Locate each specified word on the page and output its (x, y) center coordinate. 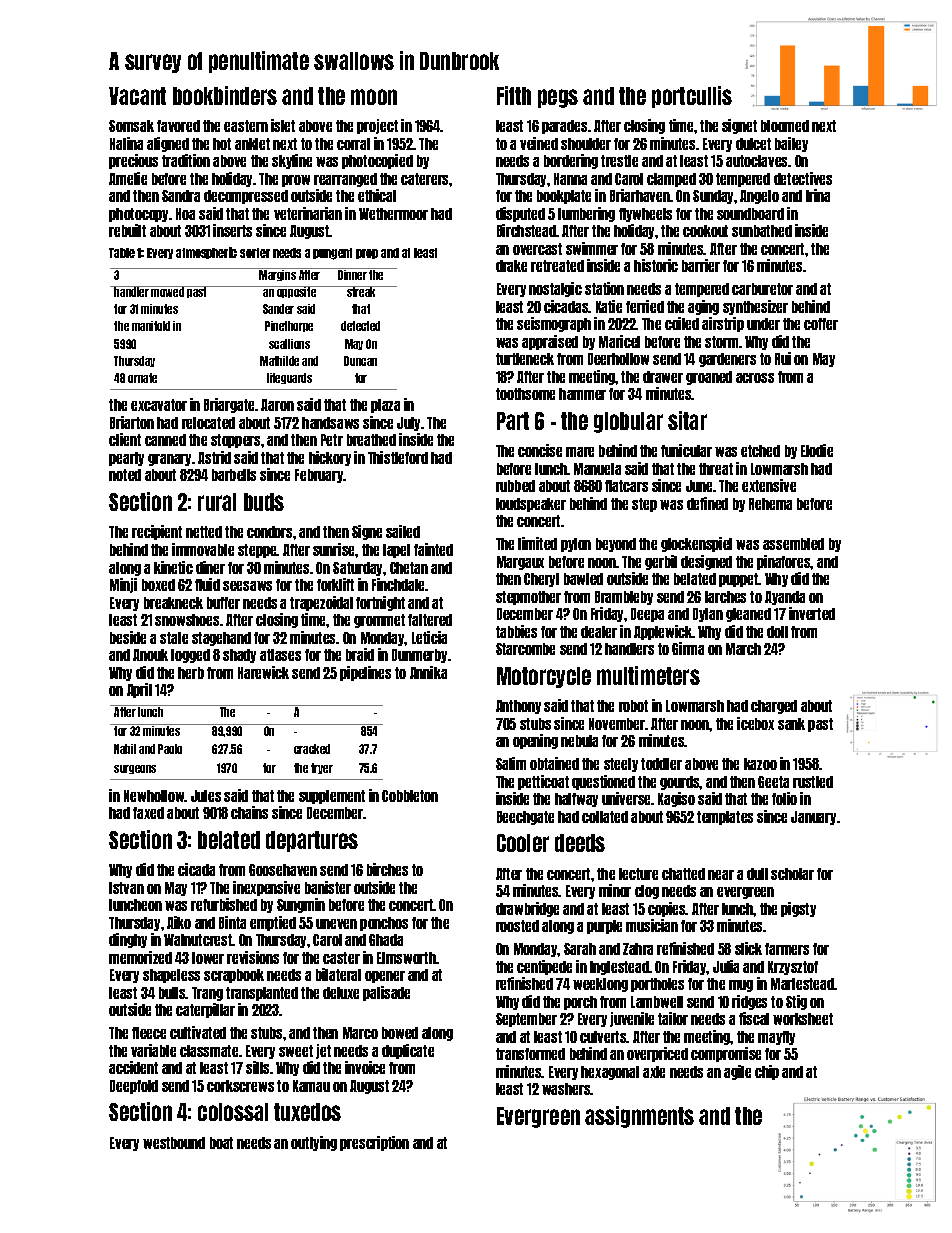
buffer (223, 603)
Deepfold (134, 1087)
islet (283, 125)
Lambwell (657, 1002)
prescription (374, 1143)
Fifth (514, 95)
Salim (511, 763)
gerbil (661, 562)
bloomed (785, 126)
